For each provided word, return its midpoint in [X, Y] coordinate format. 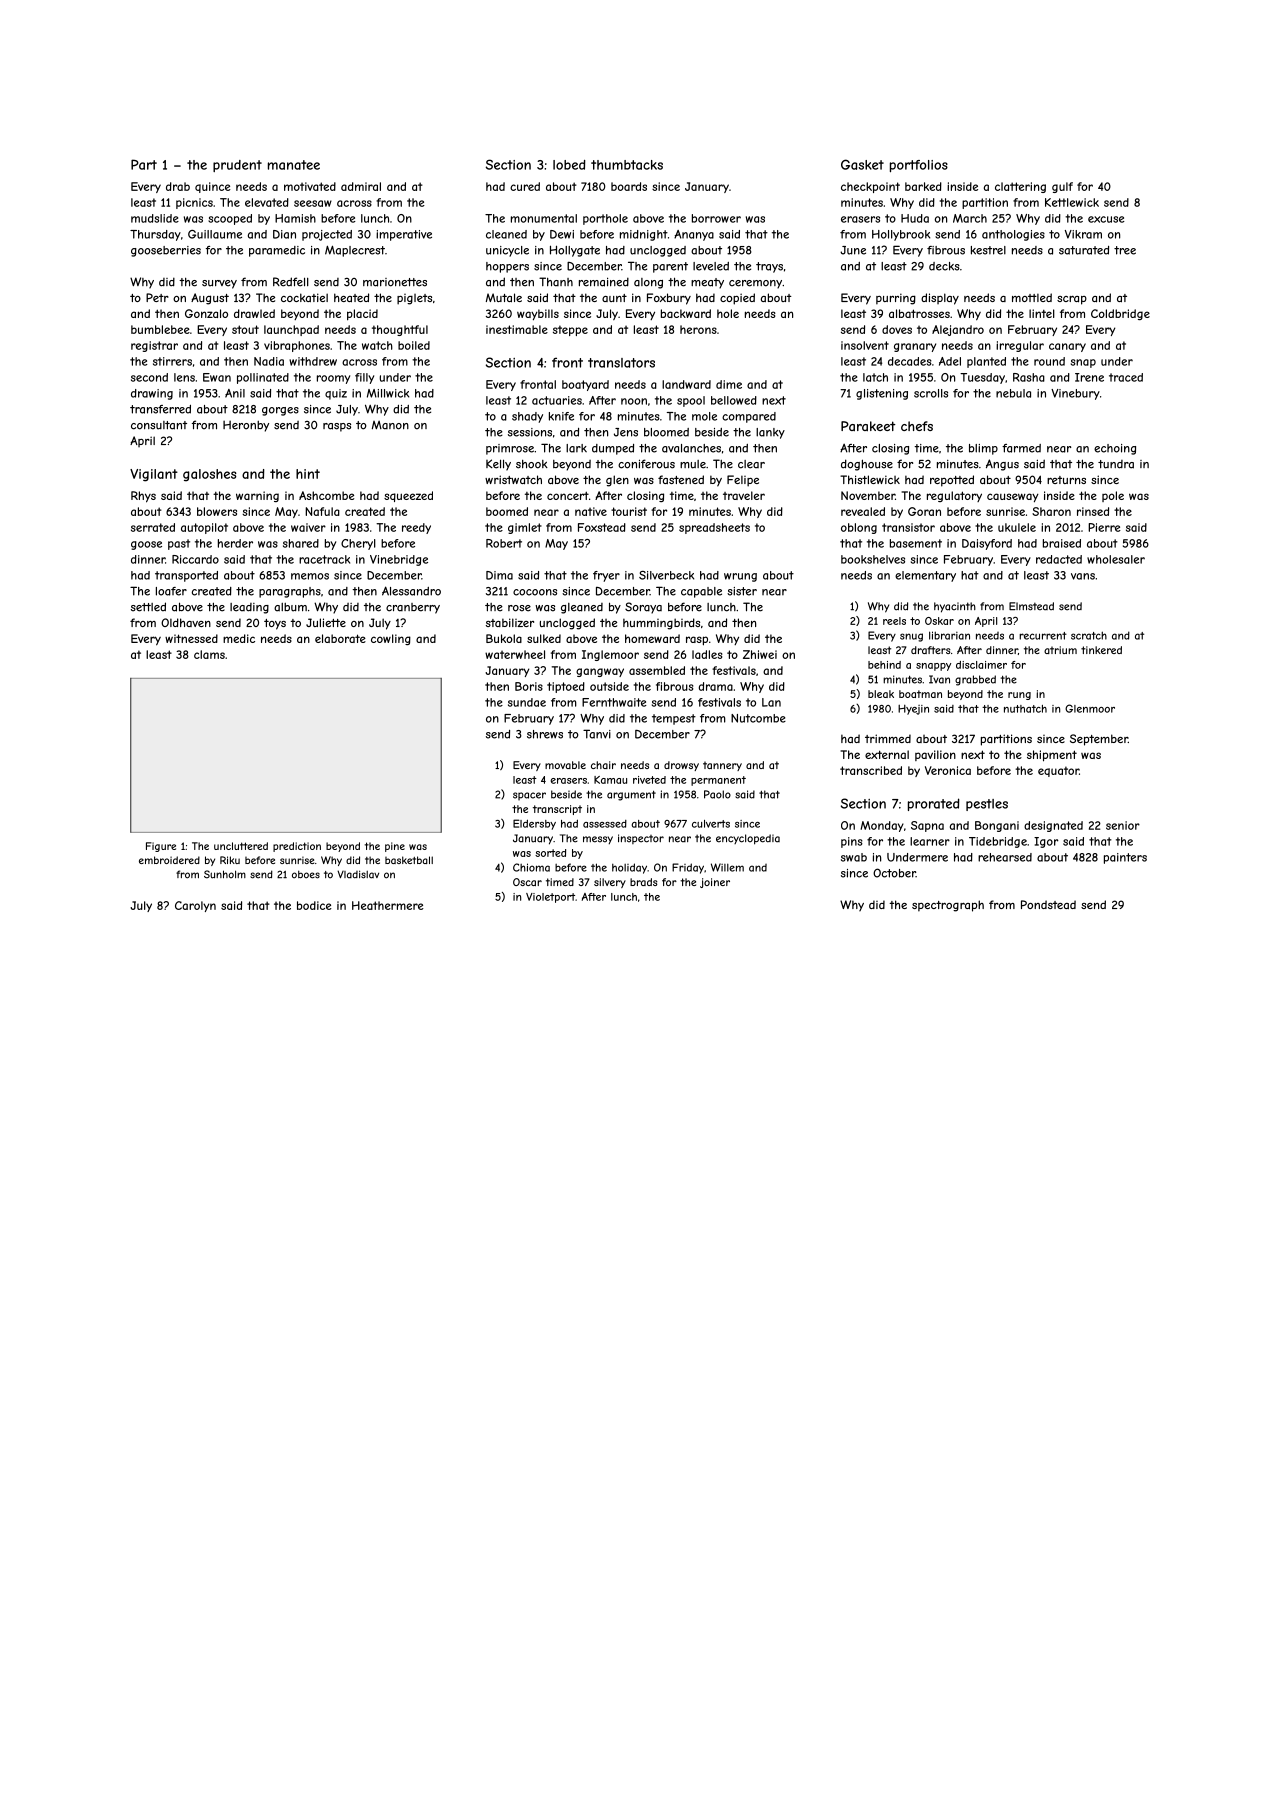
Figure [161, 847]
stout [245, 329]
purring [896, 299]
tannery [722, 766]
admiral [361, 186]
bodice [314, 905]
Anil [235, 393]
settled [148, 607]
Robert [504, 543]
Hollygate [575, 251]
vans [1083, 576]
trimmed [888, 738]
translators [621, 363]
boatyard [585, 385]
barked [923, 186]
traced [1126, 377]
